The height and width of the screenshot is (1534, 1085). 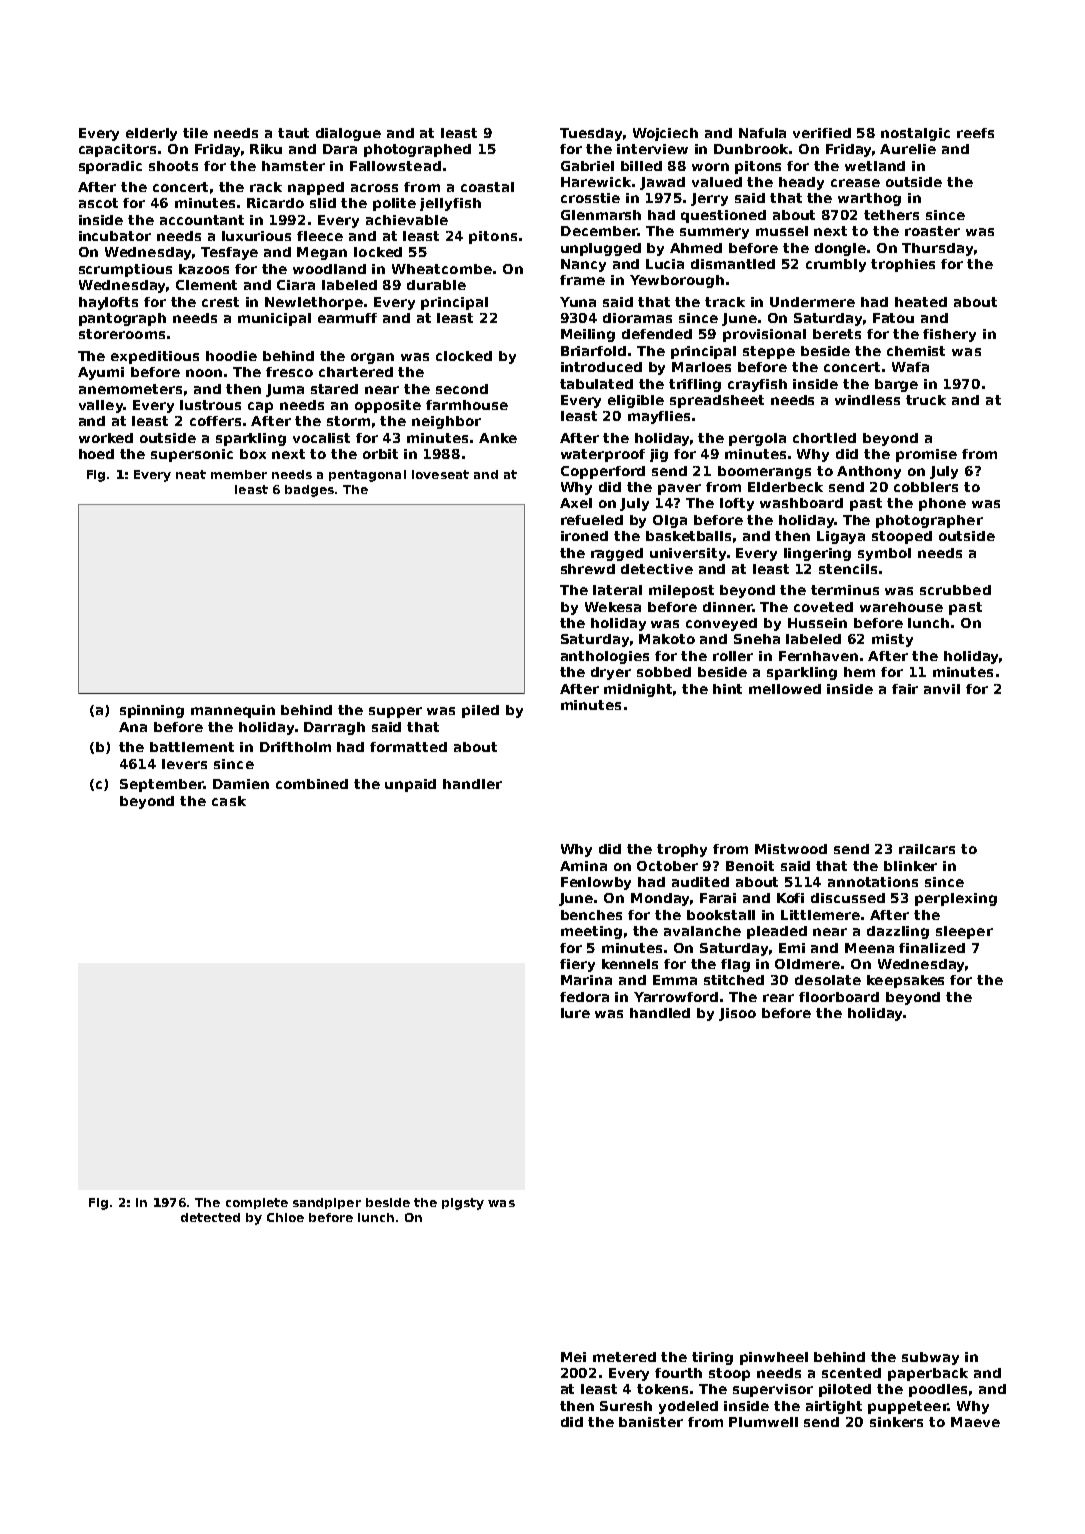 What do you see at coordinates (892, 640) in the screenshot?
I see `misty` at bounding box center [892, 640].
